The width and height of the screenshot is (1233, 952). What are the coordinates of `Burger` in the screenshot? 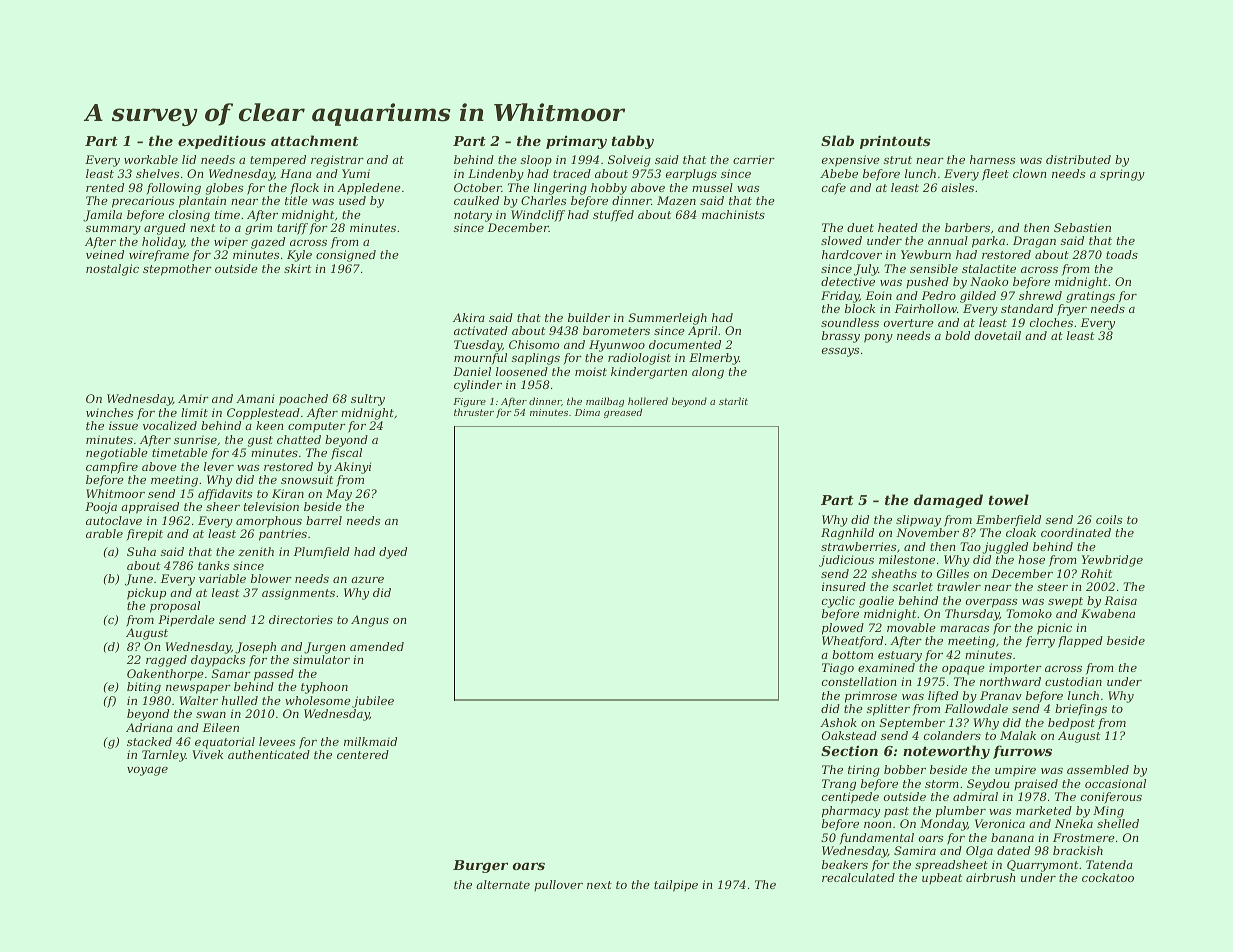 It's located at (480, 866).
